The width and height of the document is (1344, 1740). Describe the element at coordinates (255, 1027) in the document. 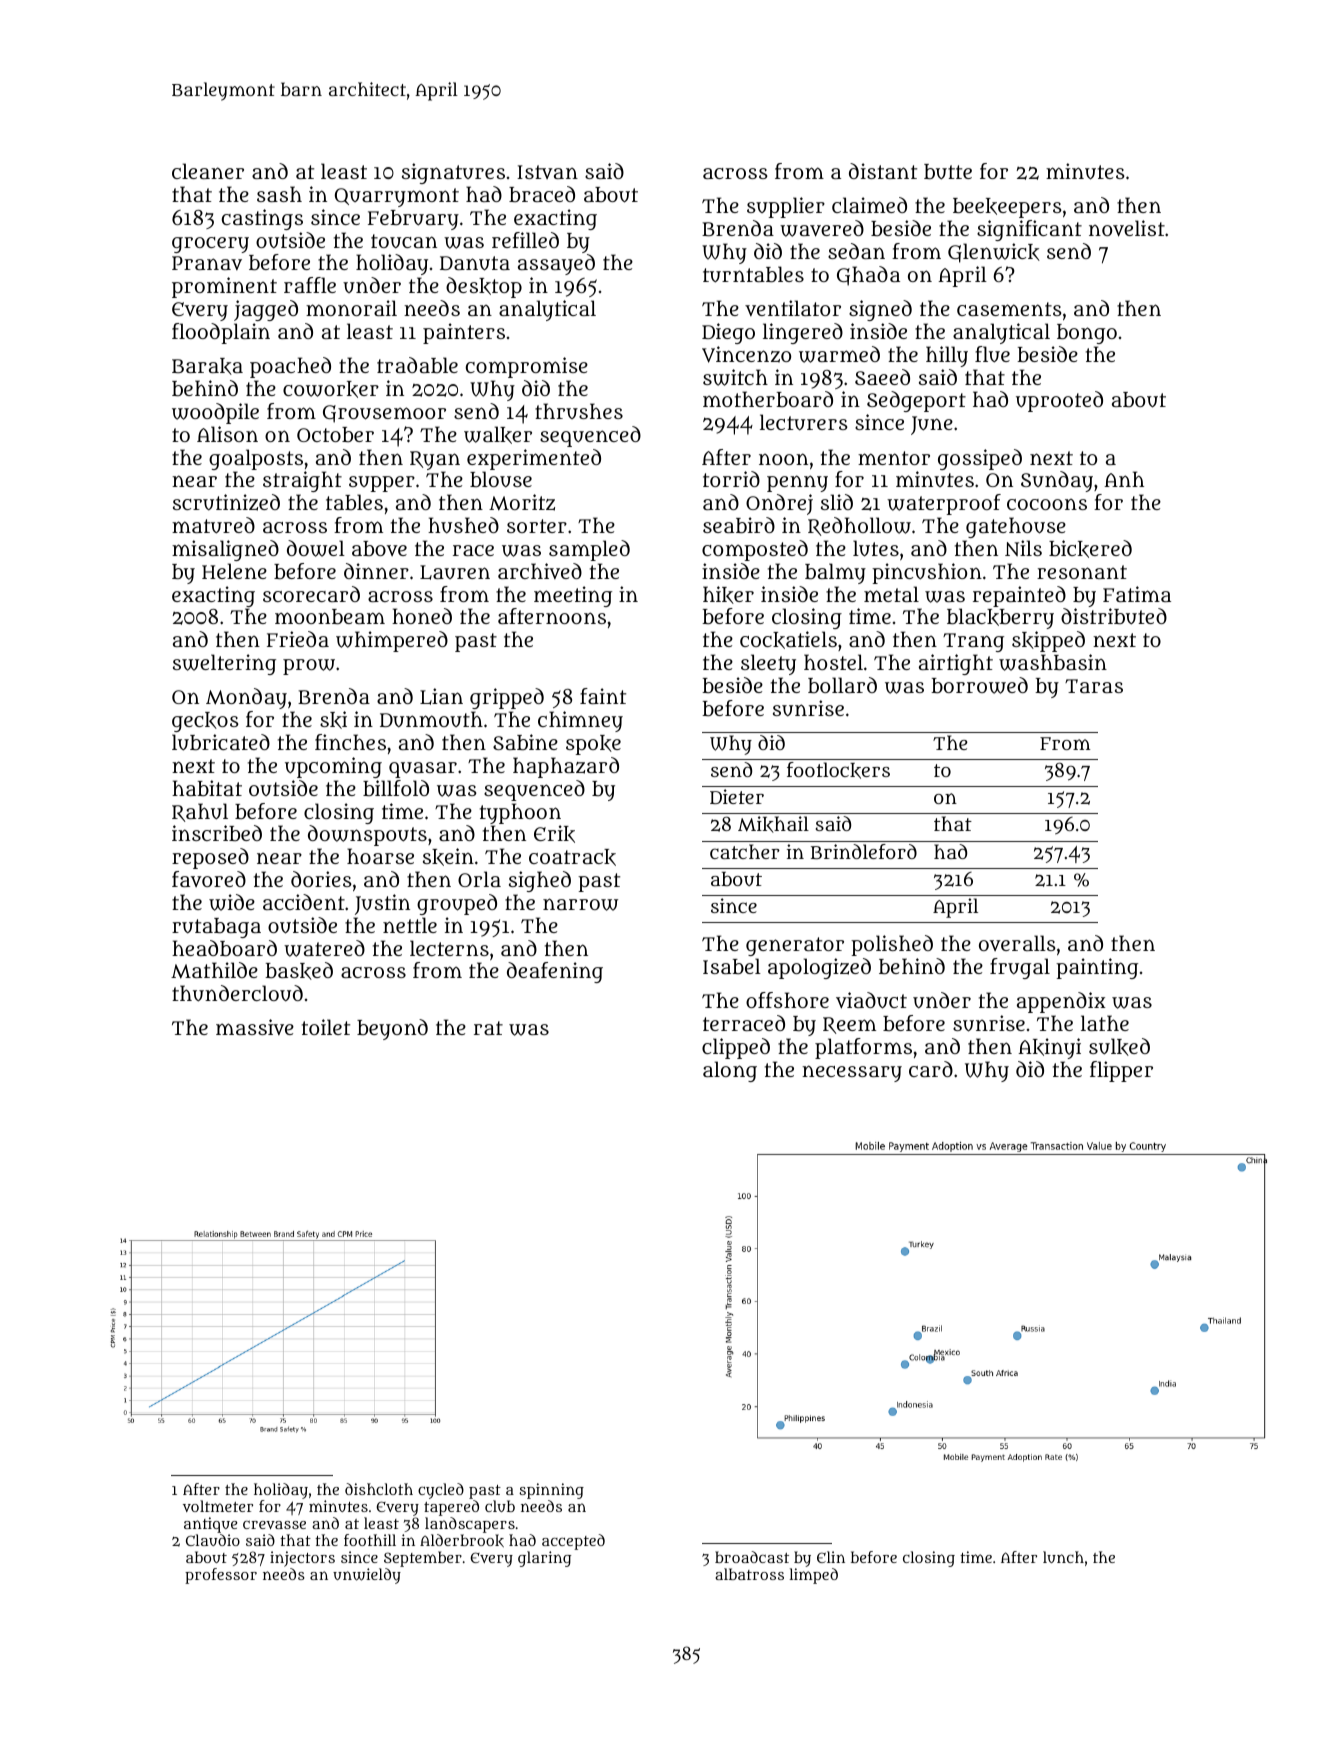

I see `massive` at that location.
